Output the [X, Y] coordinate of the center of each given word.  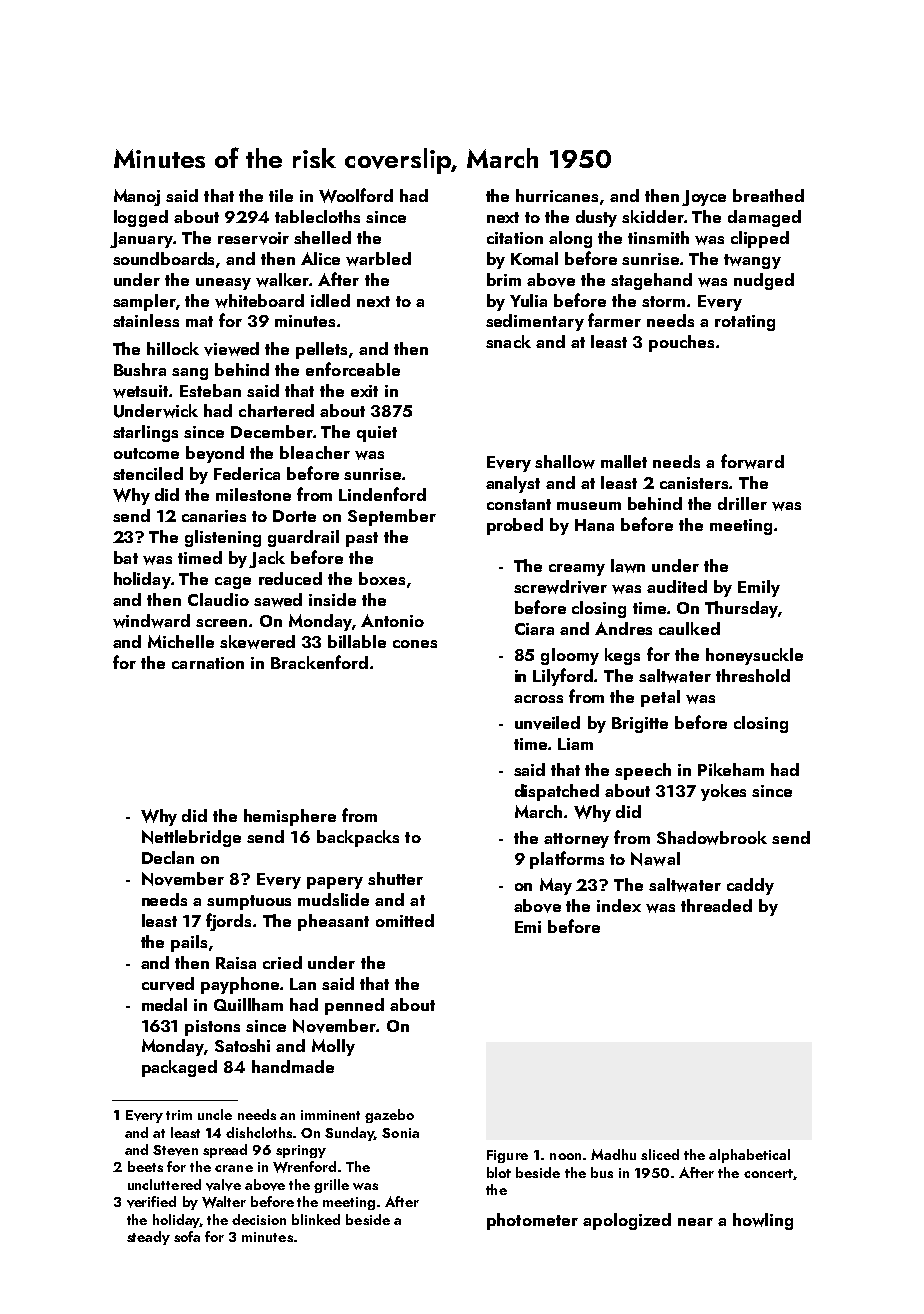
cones [415, 644]
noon [565, 1156]
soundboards [163, 258]
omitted [405, 920]
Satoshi [242, 1045]
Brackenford [319, 662]
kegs [622, 656]
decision [259, 1219]
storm [663, 301]
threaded [716, 905]
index [619, 905]
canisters [695, 483]
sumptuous [249, 902]
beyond [215, 454]
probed [515, 526]
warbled [378, 259]
